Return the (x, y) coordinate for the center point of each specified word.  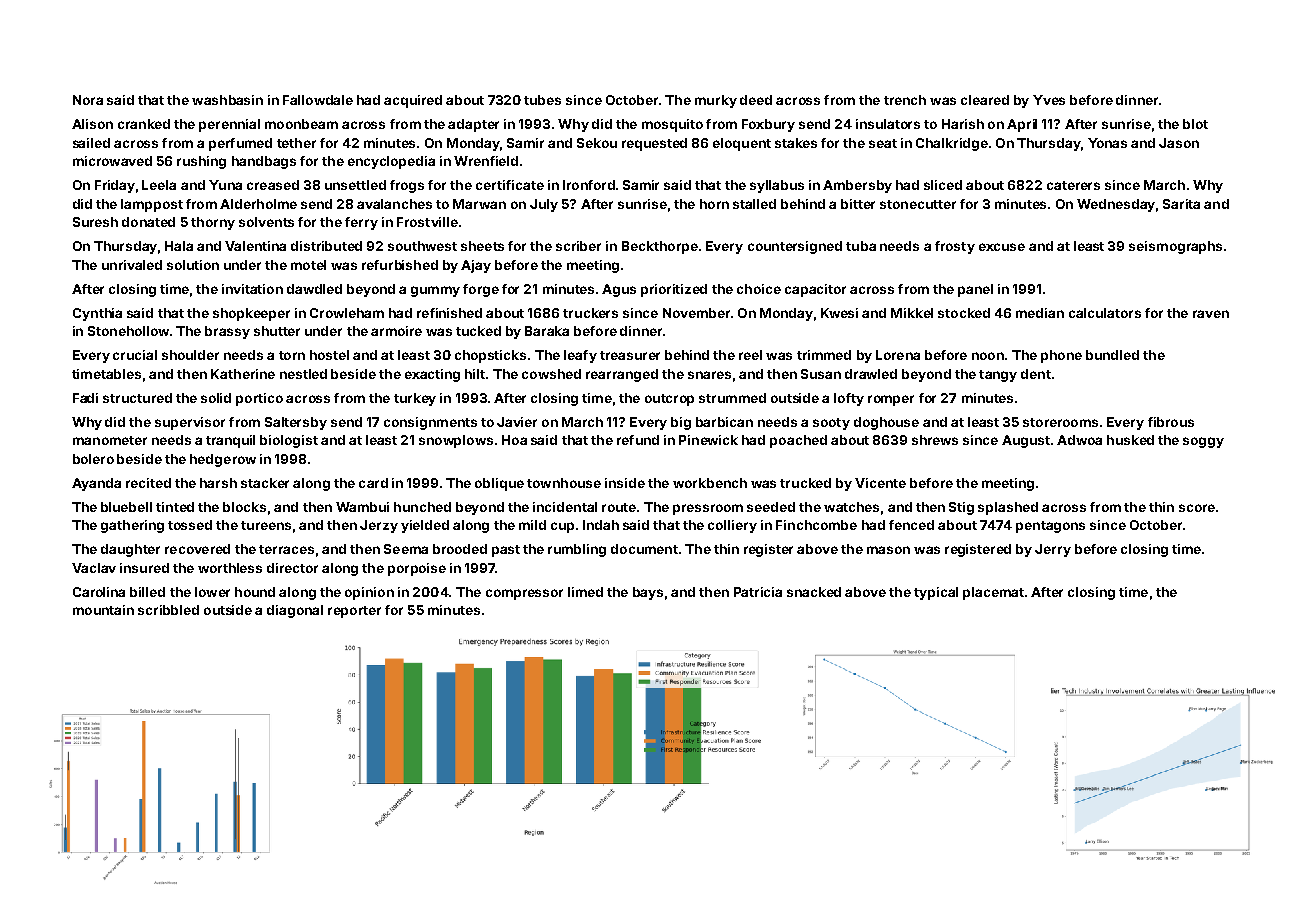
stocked (964, 313)
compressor (524, 594)
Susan (821, 374)
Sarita (1181, 204)
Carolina (99, 592)
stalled (754, 204)
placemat (993, 593)
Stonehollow (128, 331)
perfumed (240, 144)
